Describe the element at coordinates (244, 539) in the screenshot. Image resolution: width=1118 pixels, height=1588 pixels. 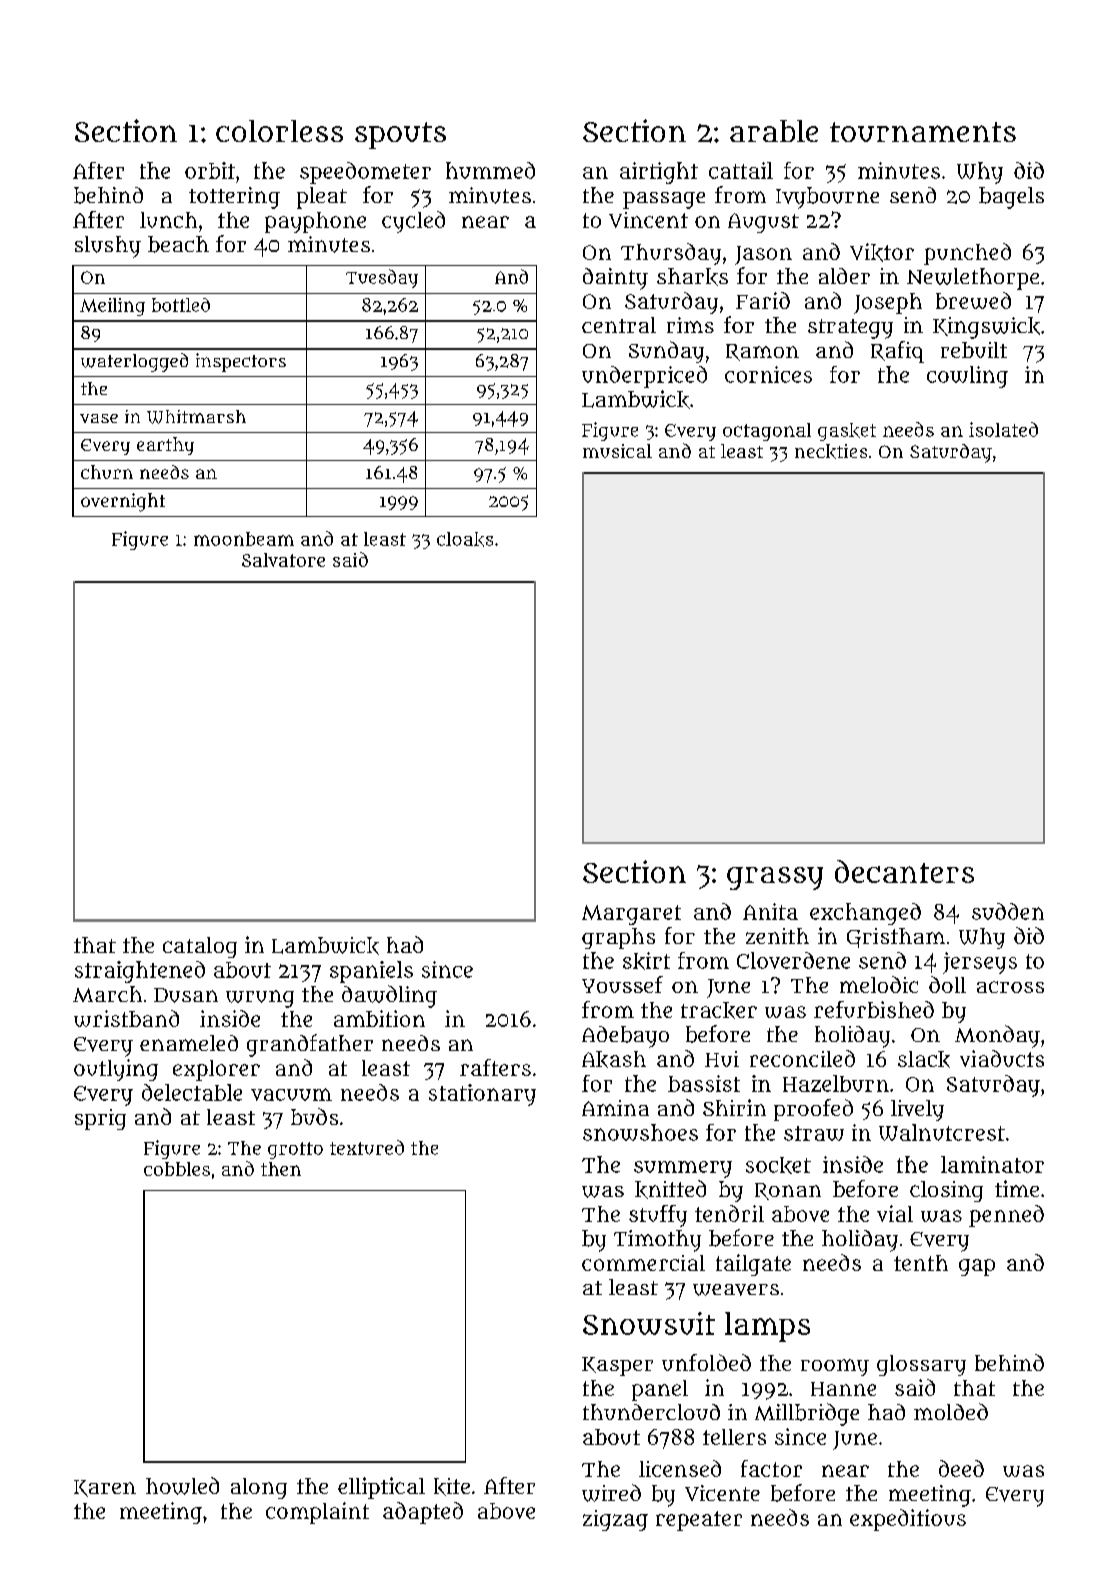
I see `moonbeam` at that location.
